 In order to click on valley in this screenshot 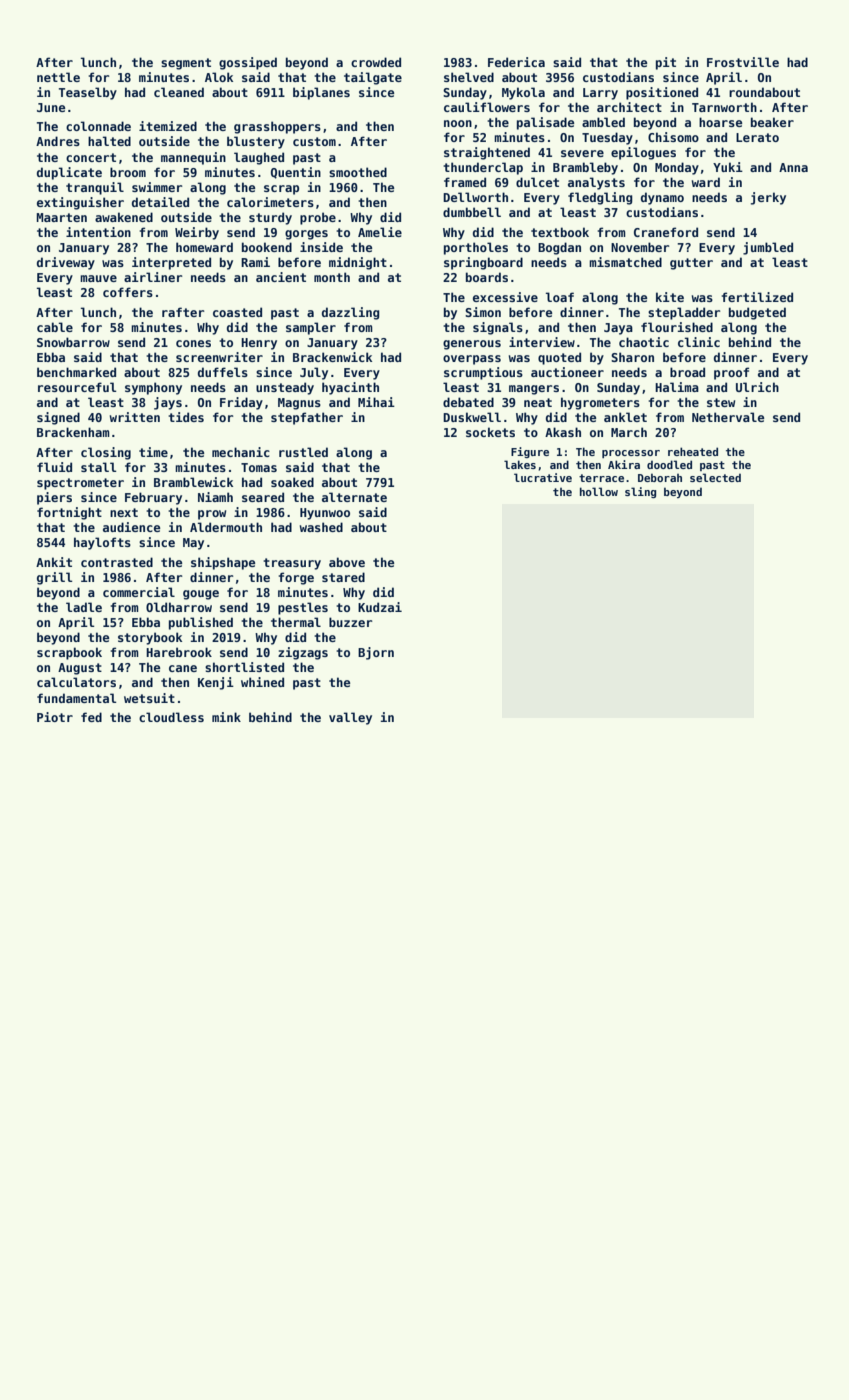, I will do `click(350, 718)`.
